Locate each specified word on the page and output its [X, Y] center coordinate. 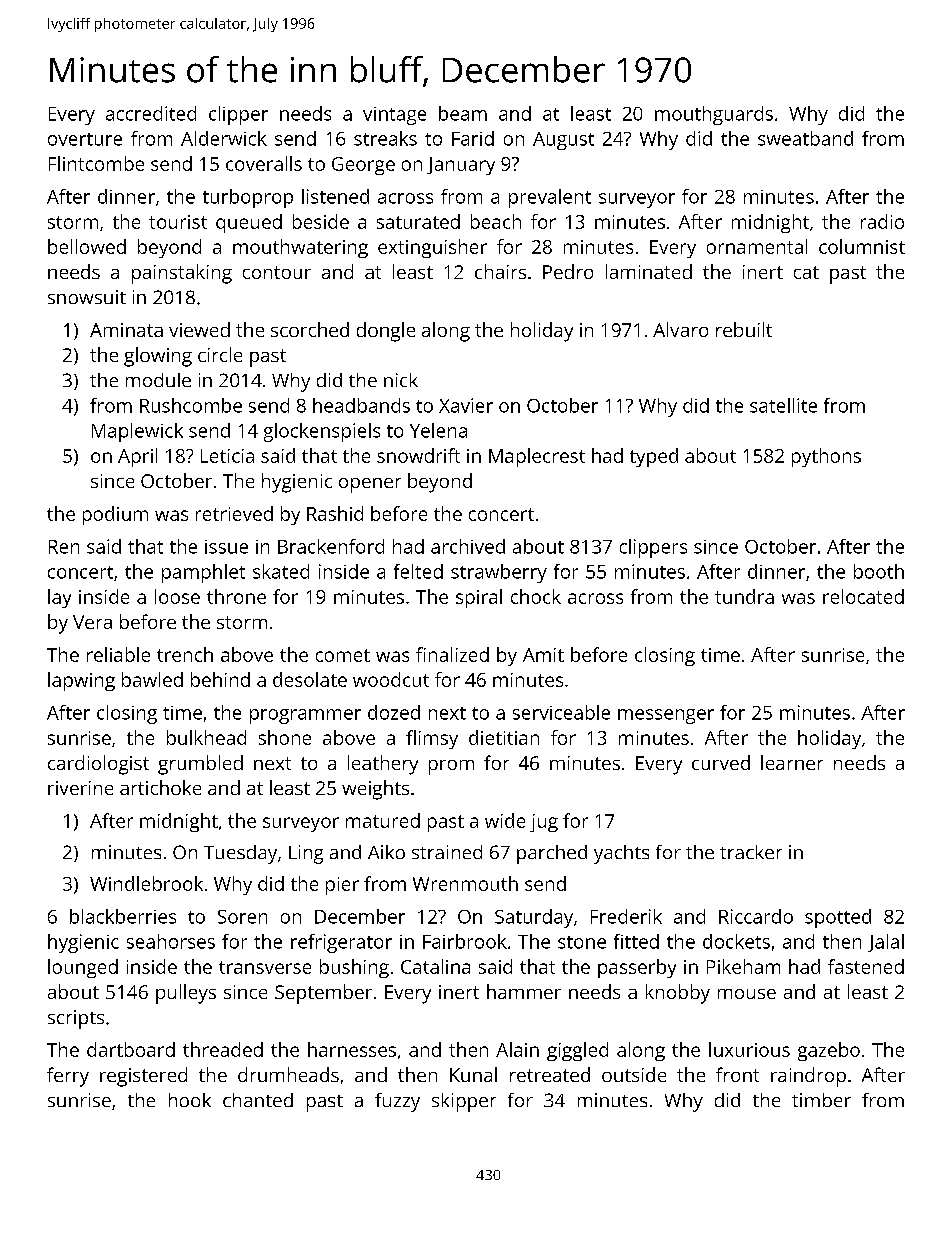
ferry [68, 1077]
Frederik [626, 916]
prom [451, 767]
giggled [577, 1051]
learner [792, 762]
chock [536, 596]
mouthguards [714, 115]
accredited [151, 113]
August [563, 141]
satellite [783, 405]
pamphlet [203, 573]
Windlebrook [146, 883]
